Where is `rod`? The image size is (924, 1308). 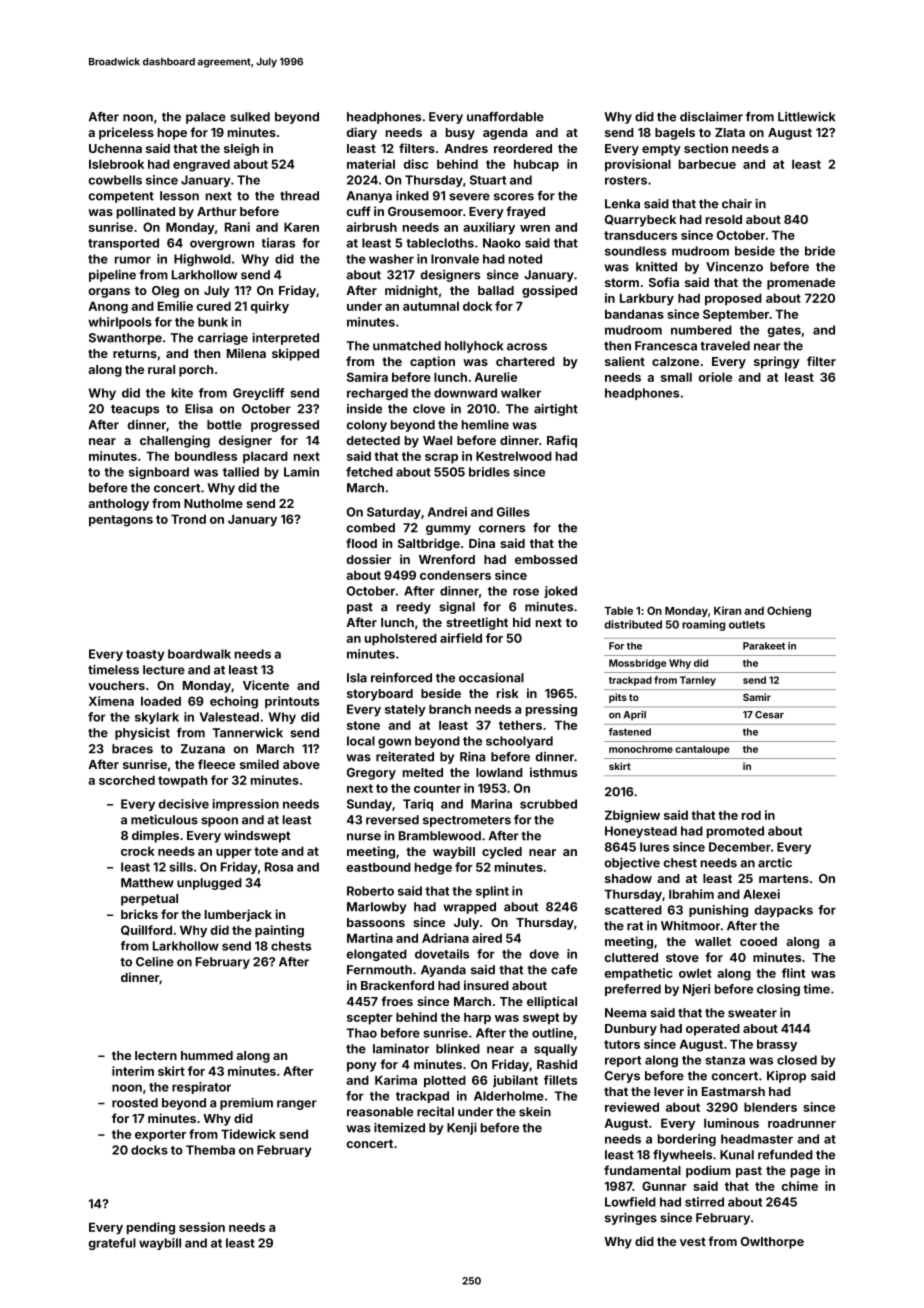 rod is located at coordinates (751, 815).
